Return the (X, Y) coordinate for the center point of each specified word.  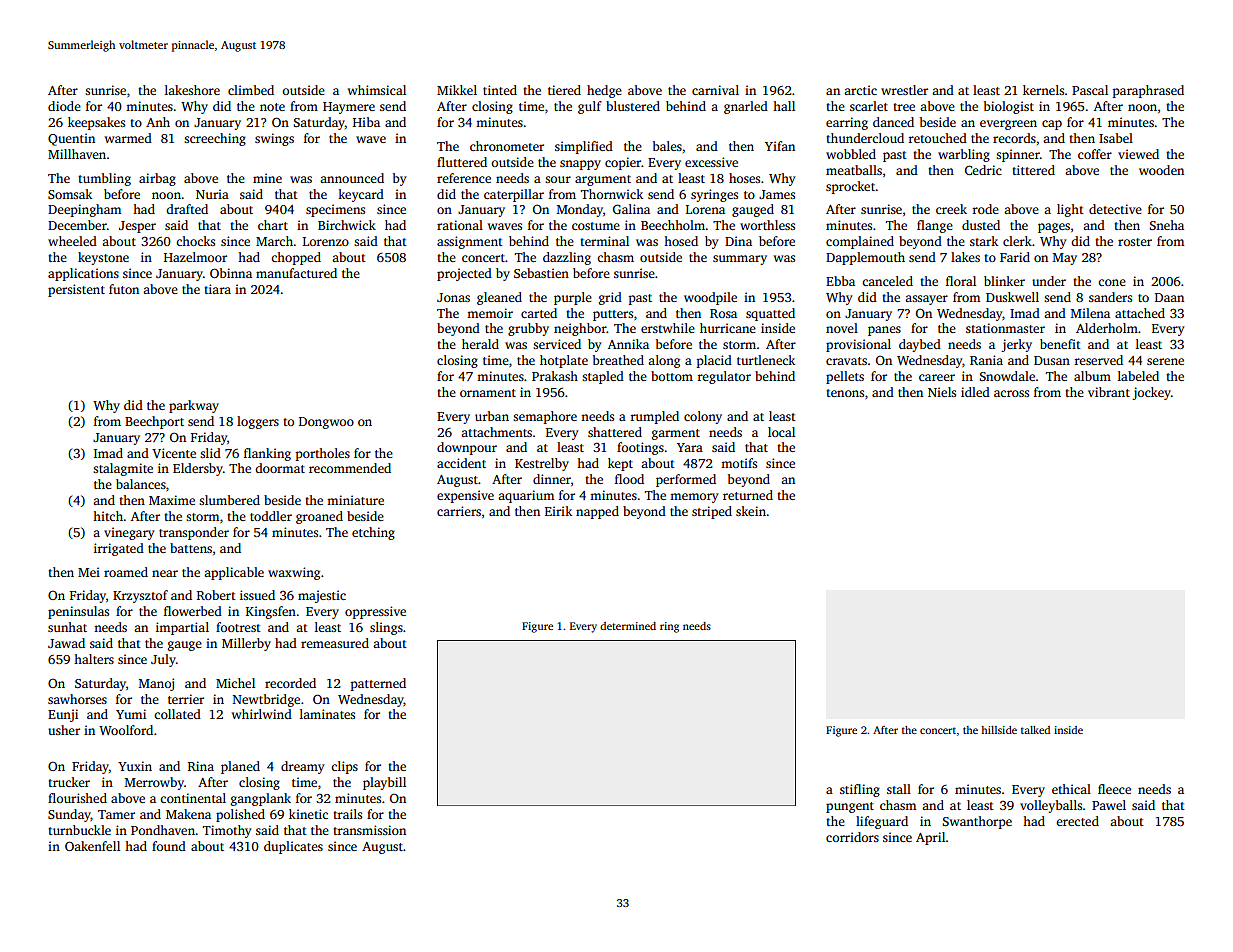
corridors (852, 837)
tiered (564, 90)
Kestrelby (542, 464)
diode (64, 106)
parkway (194, 406)
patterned (378, 684)
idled (975, 392)
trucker (69, 782)
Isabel (1116, 138)
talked (1035, 730)
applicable (234, 573)
